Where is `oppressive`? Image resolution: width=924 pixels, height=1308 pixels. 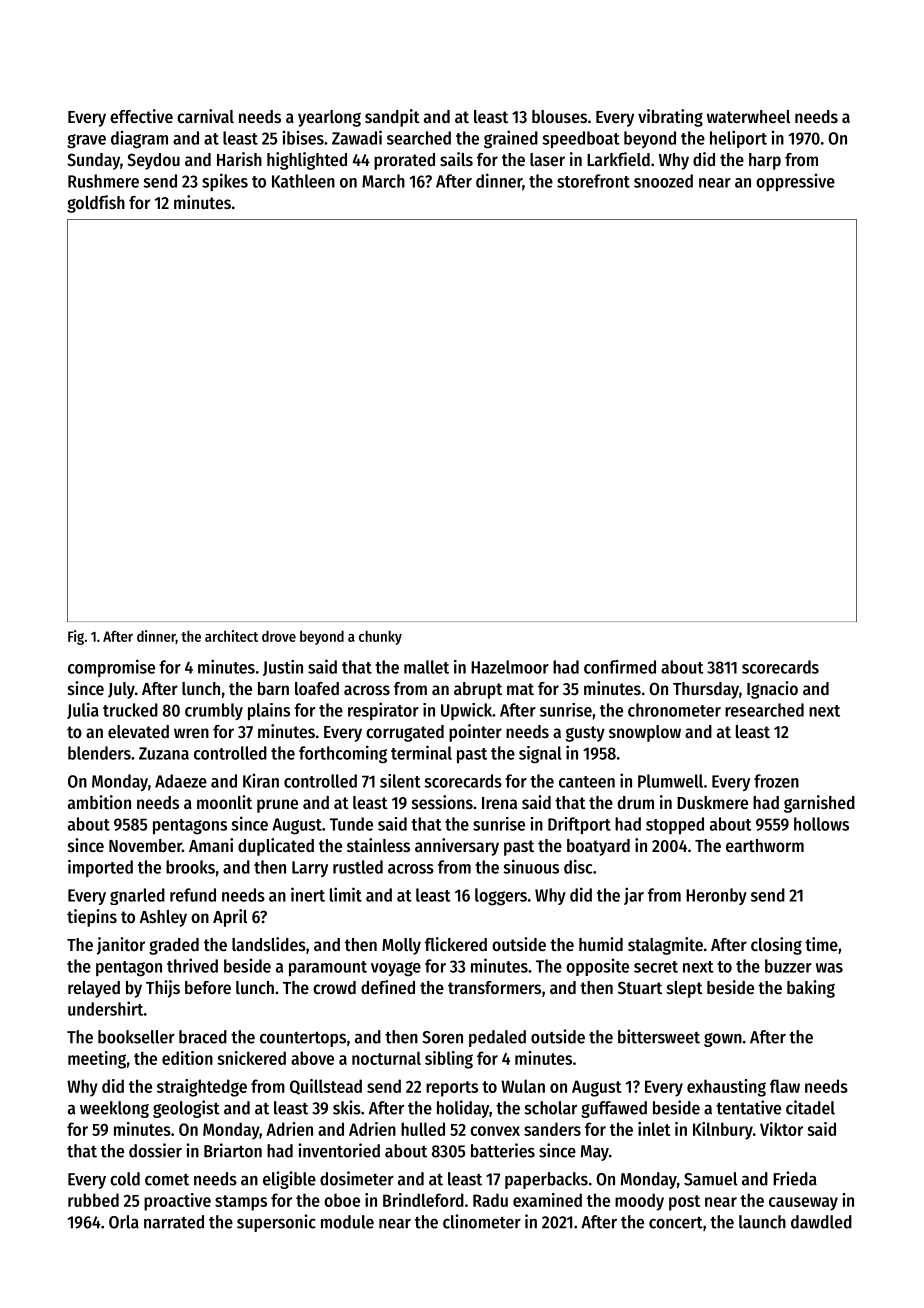
oppressive is located at coordinates (795, 182).
